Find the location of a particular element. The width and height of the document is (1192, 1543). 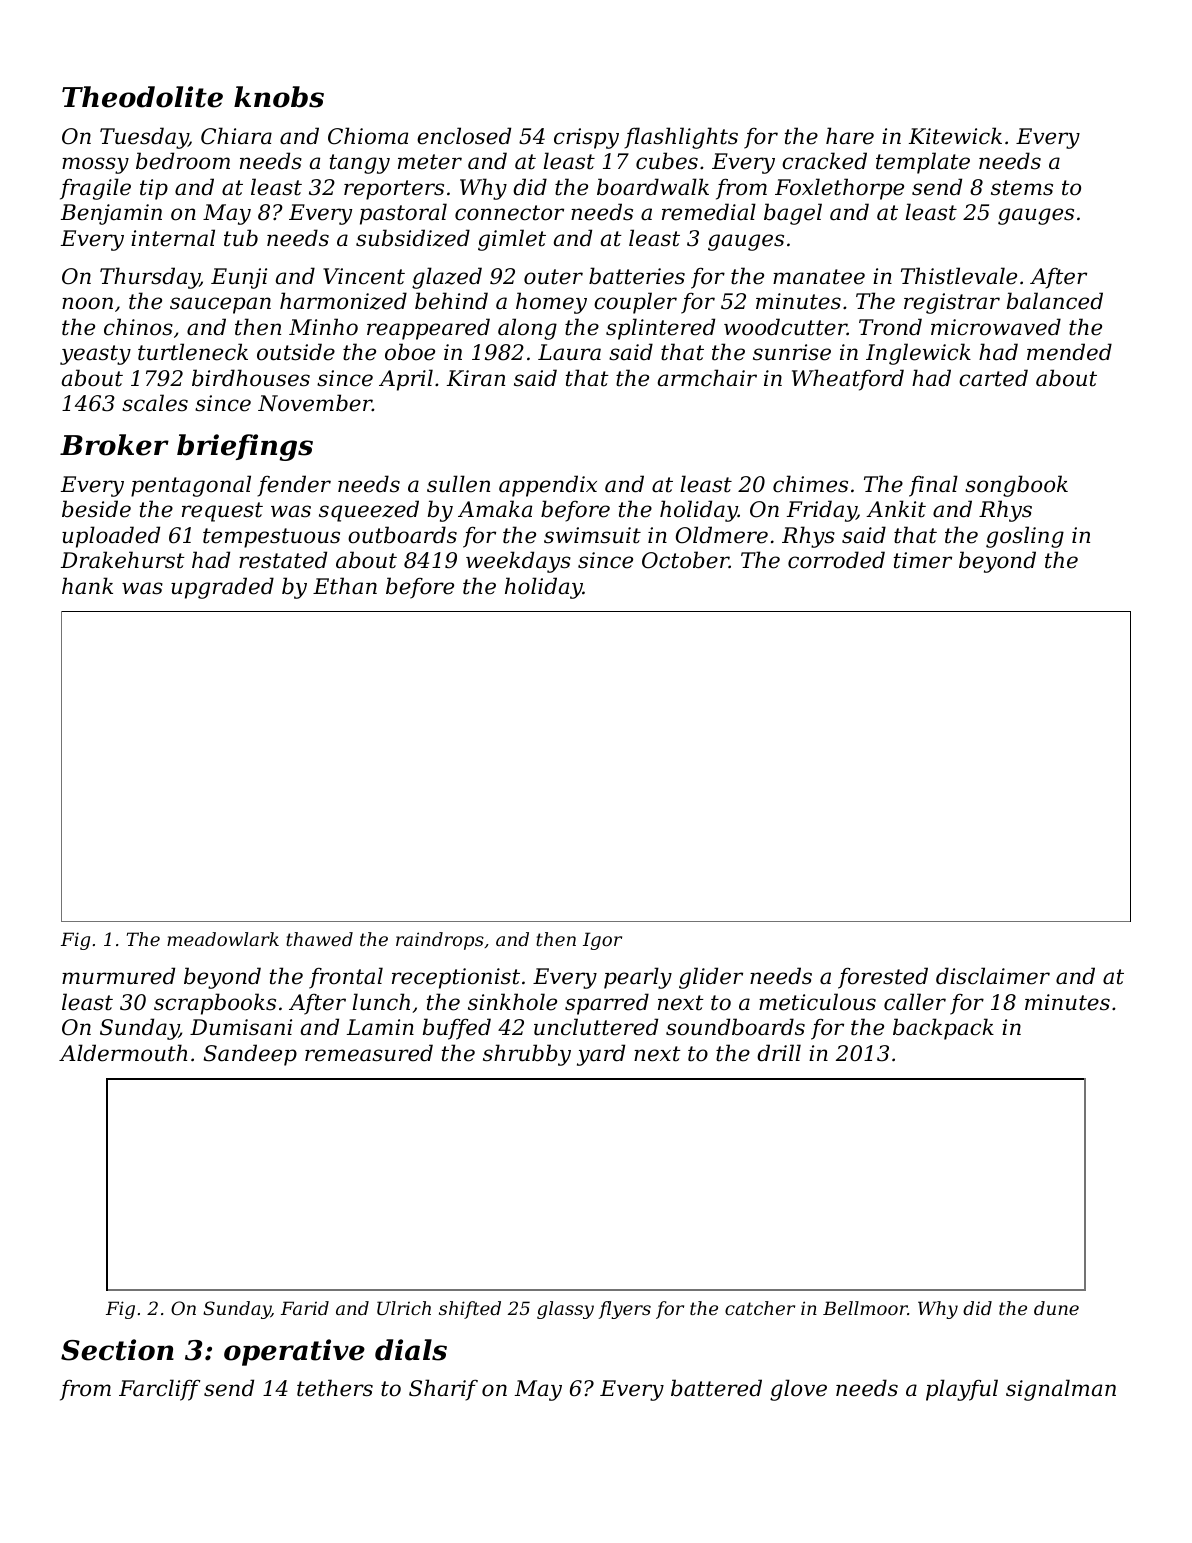

timer is located at coordinates (923, 560).
